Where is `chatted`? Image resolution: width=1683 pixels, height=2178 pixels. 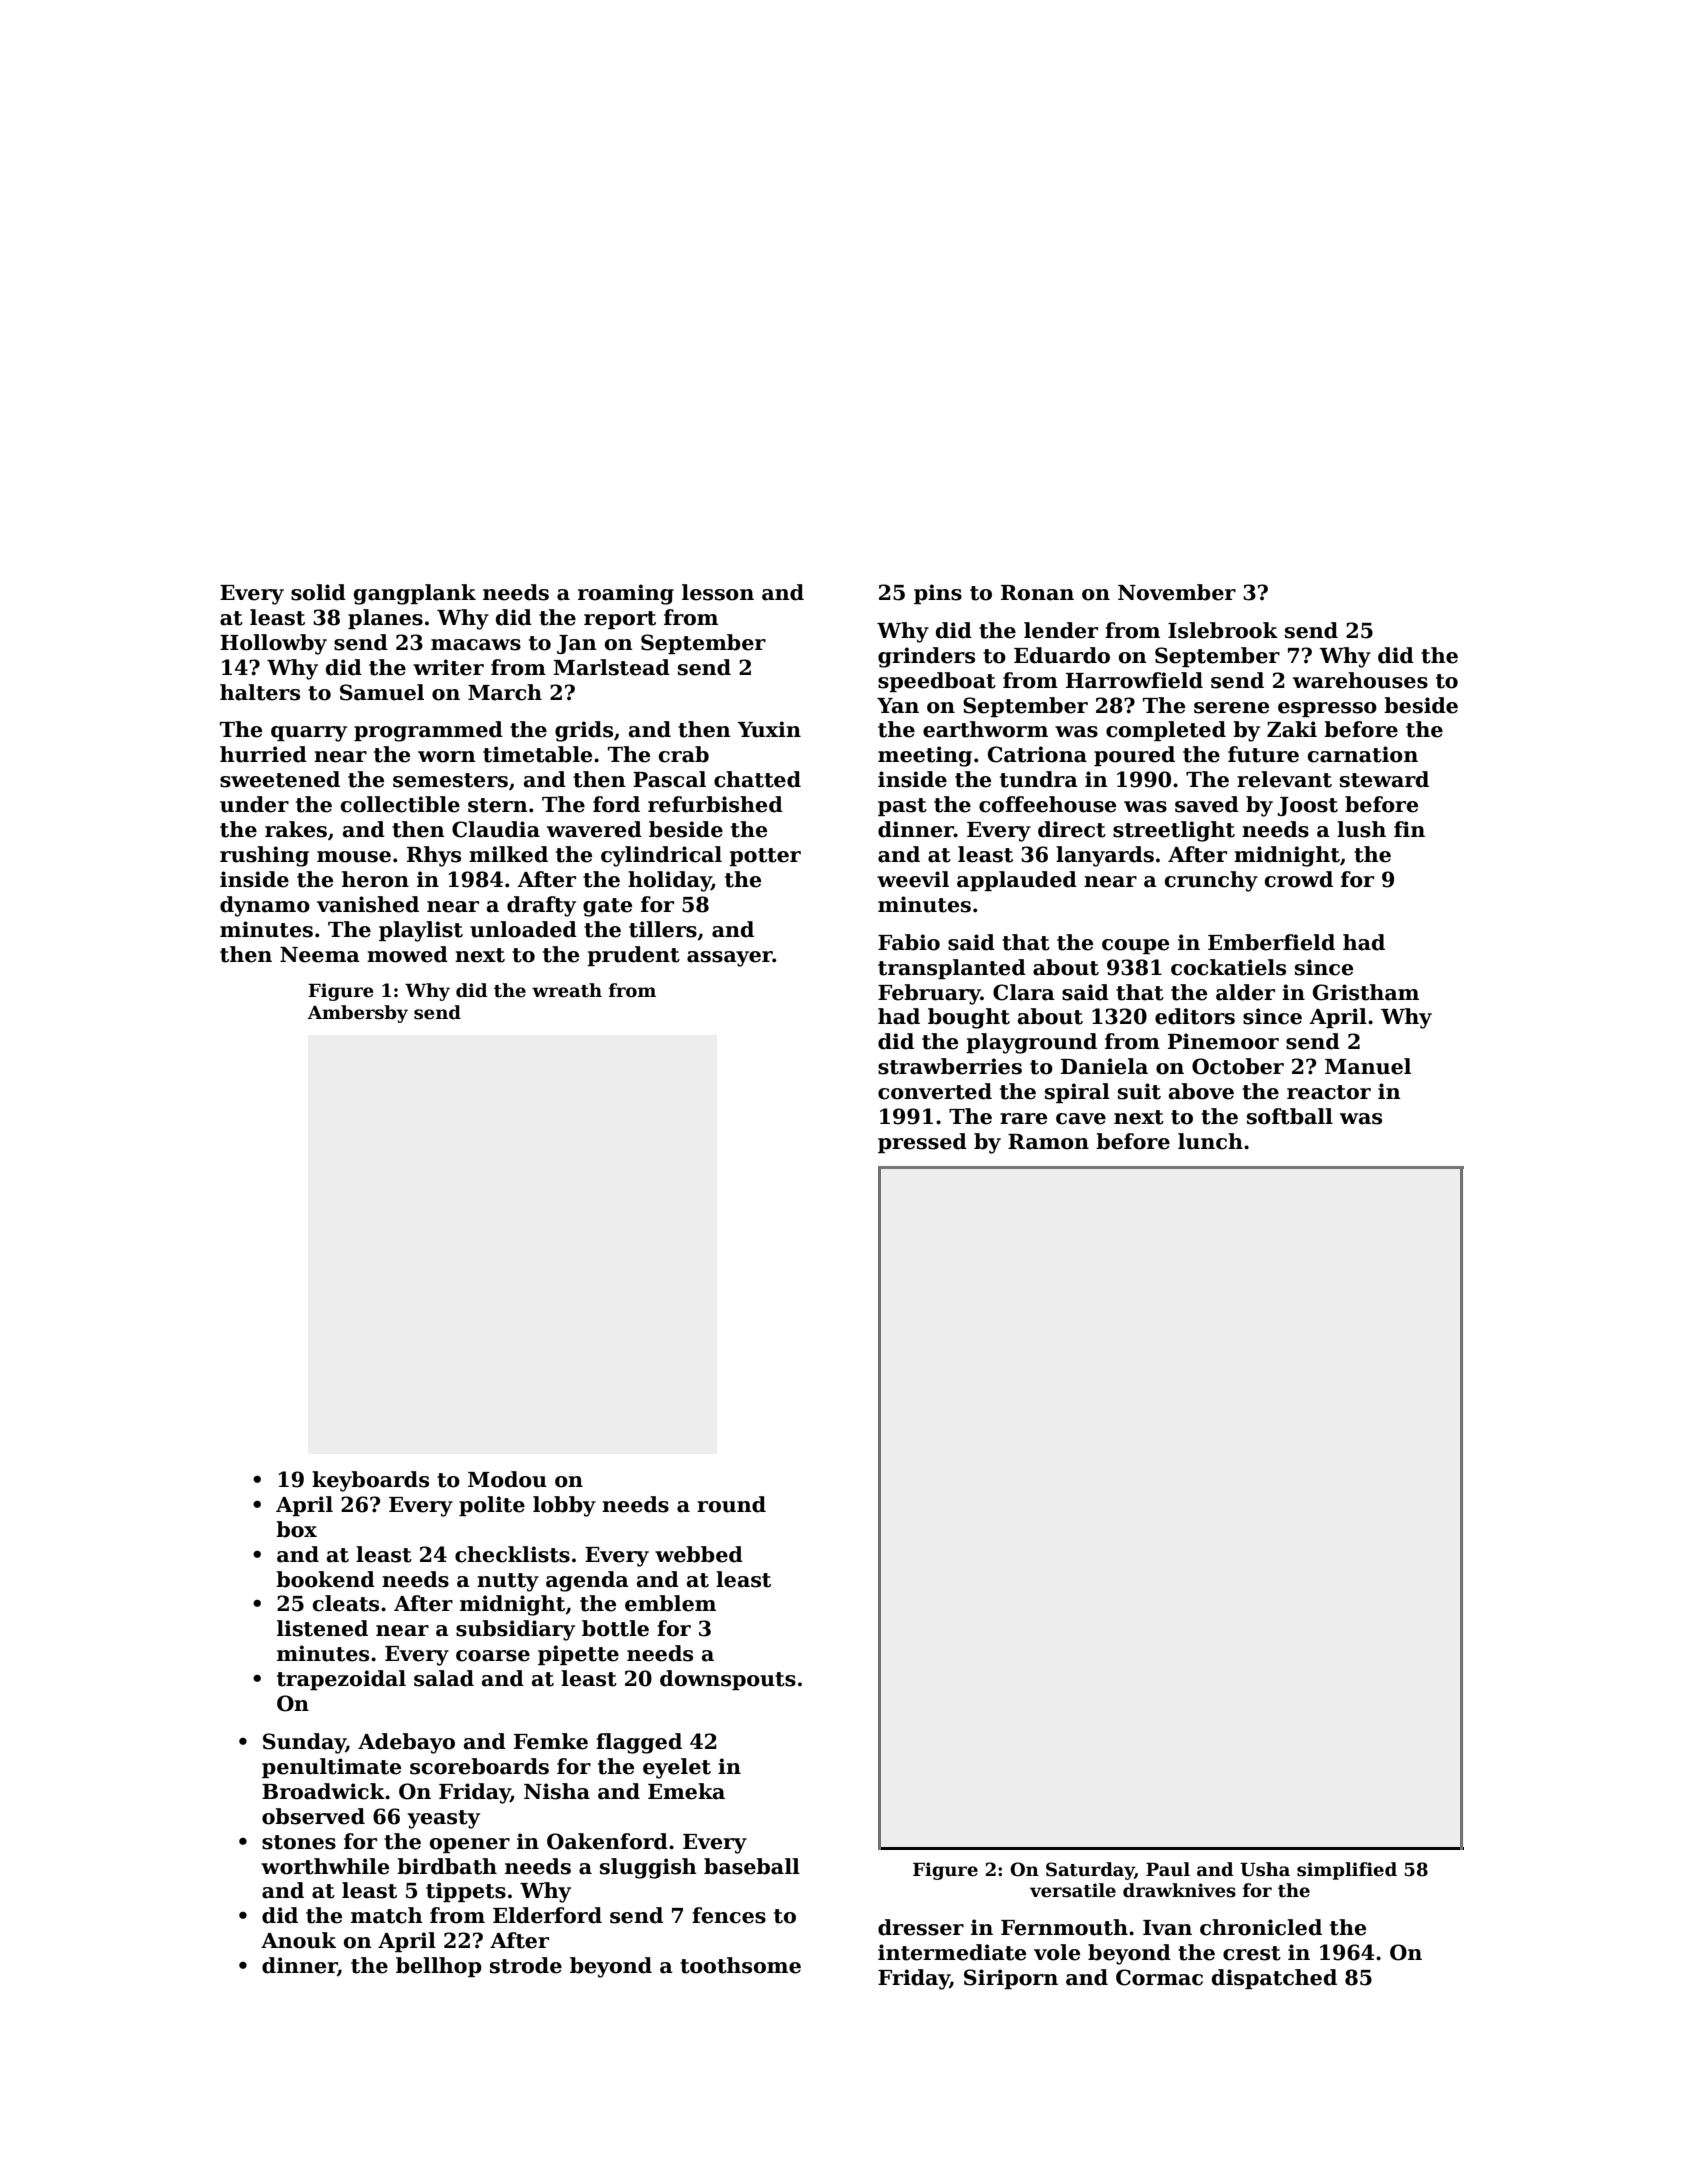 chatted is located at coordinates (757, 779).
